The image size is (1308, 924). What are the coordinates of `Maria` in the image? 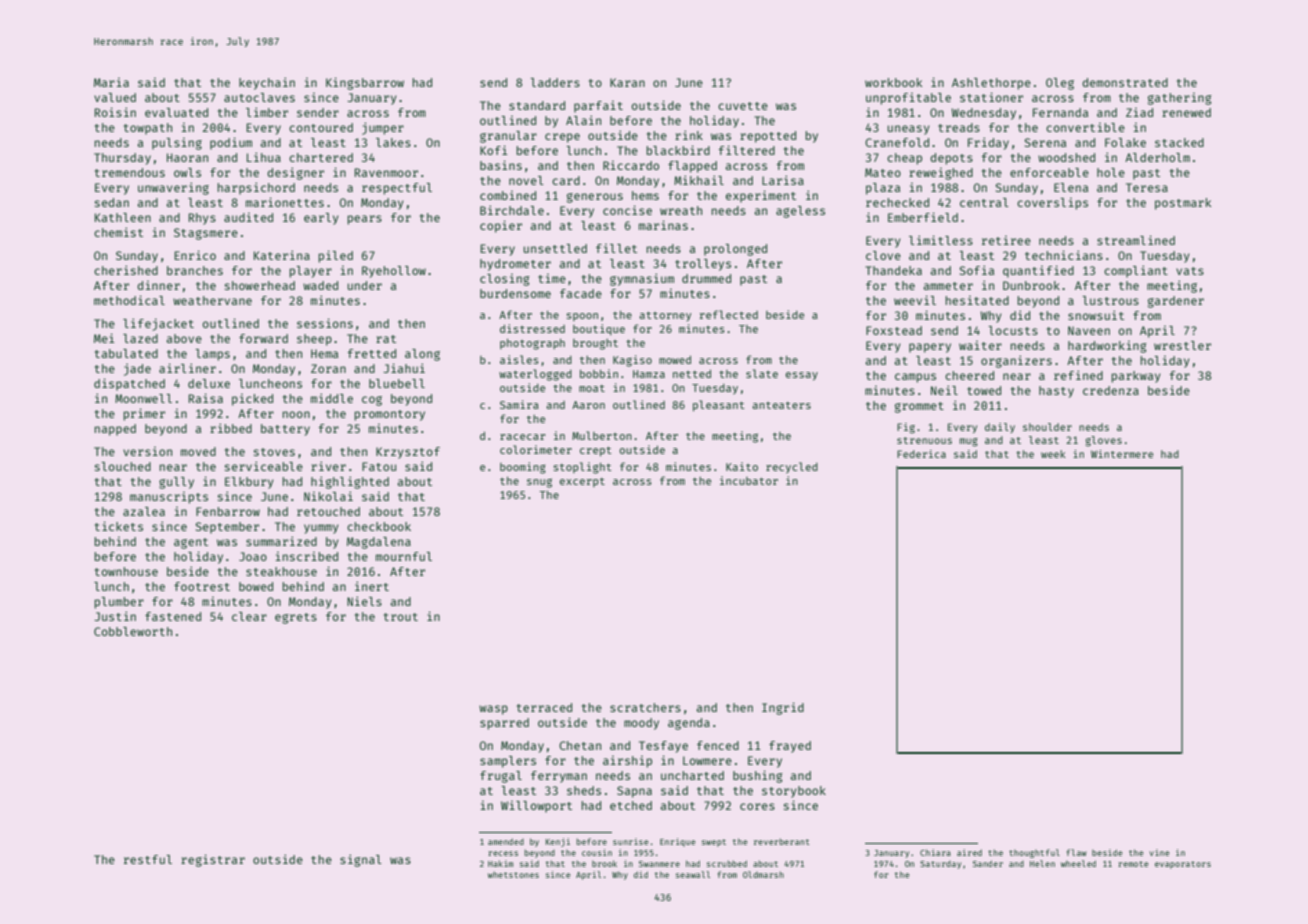 It's located at (111, 82).
